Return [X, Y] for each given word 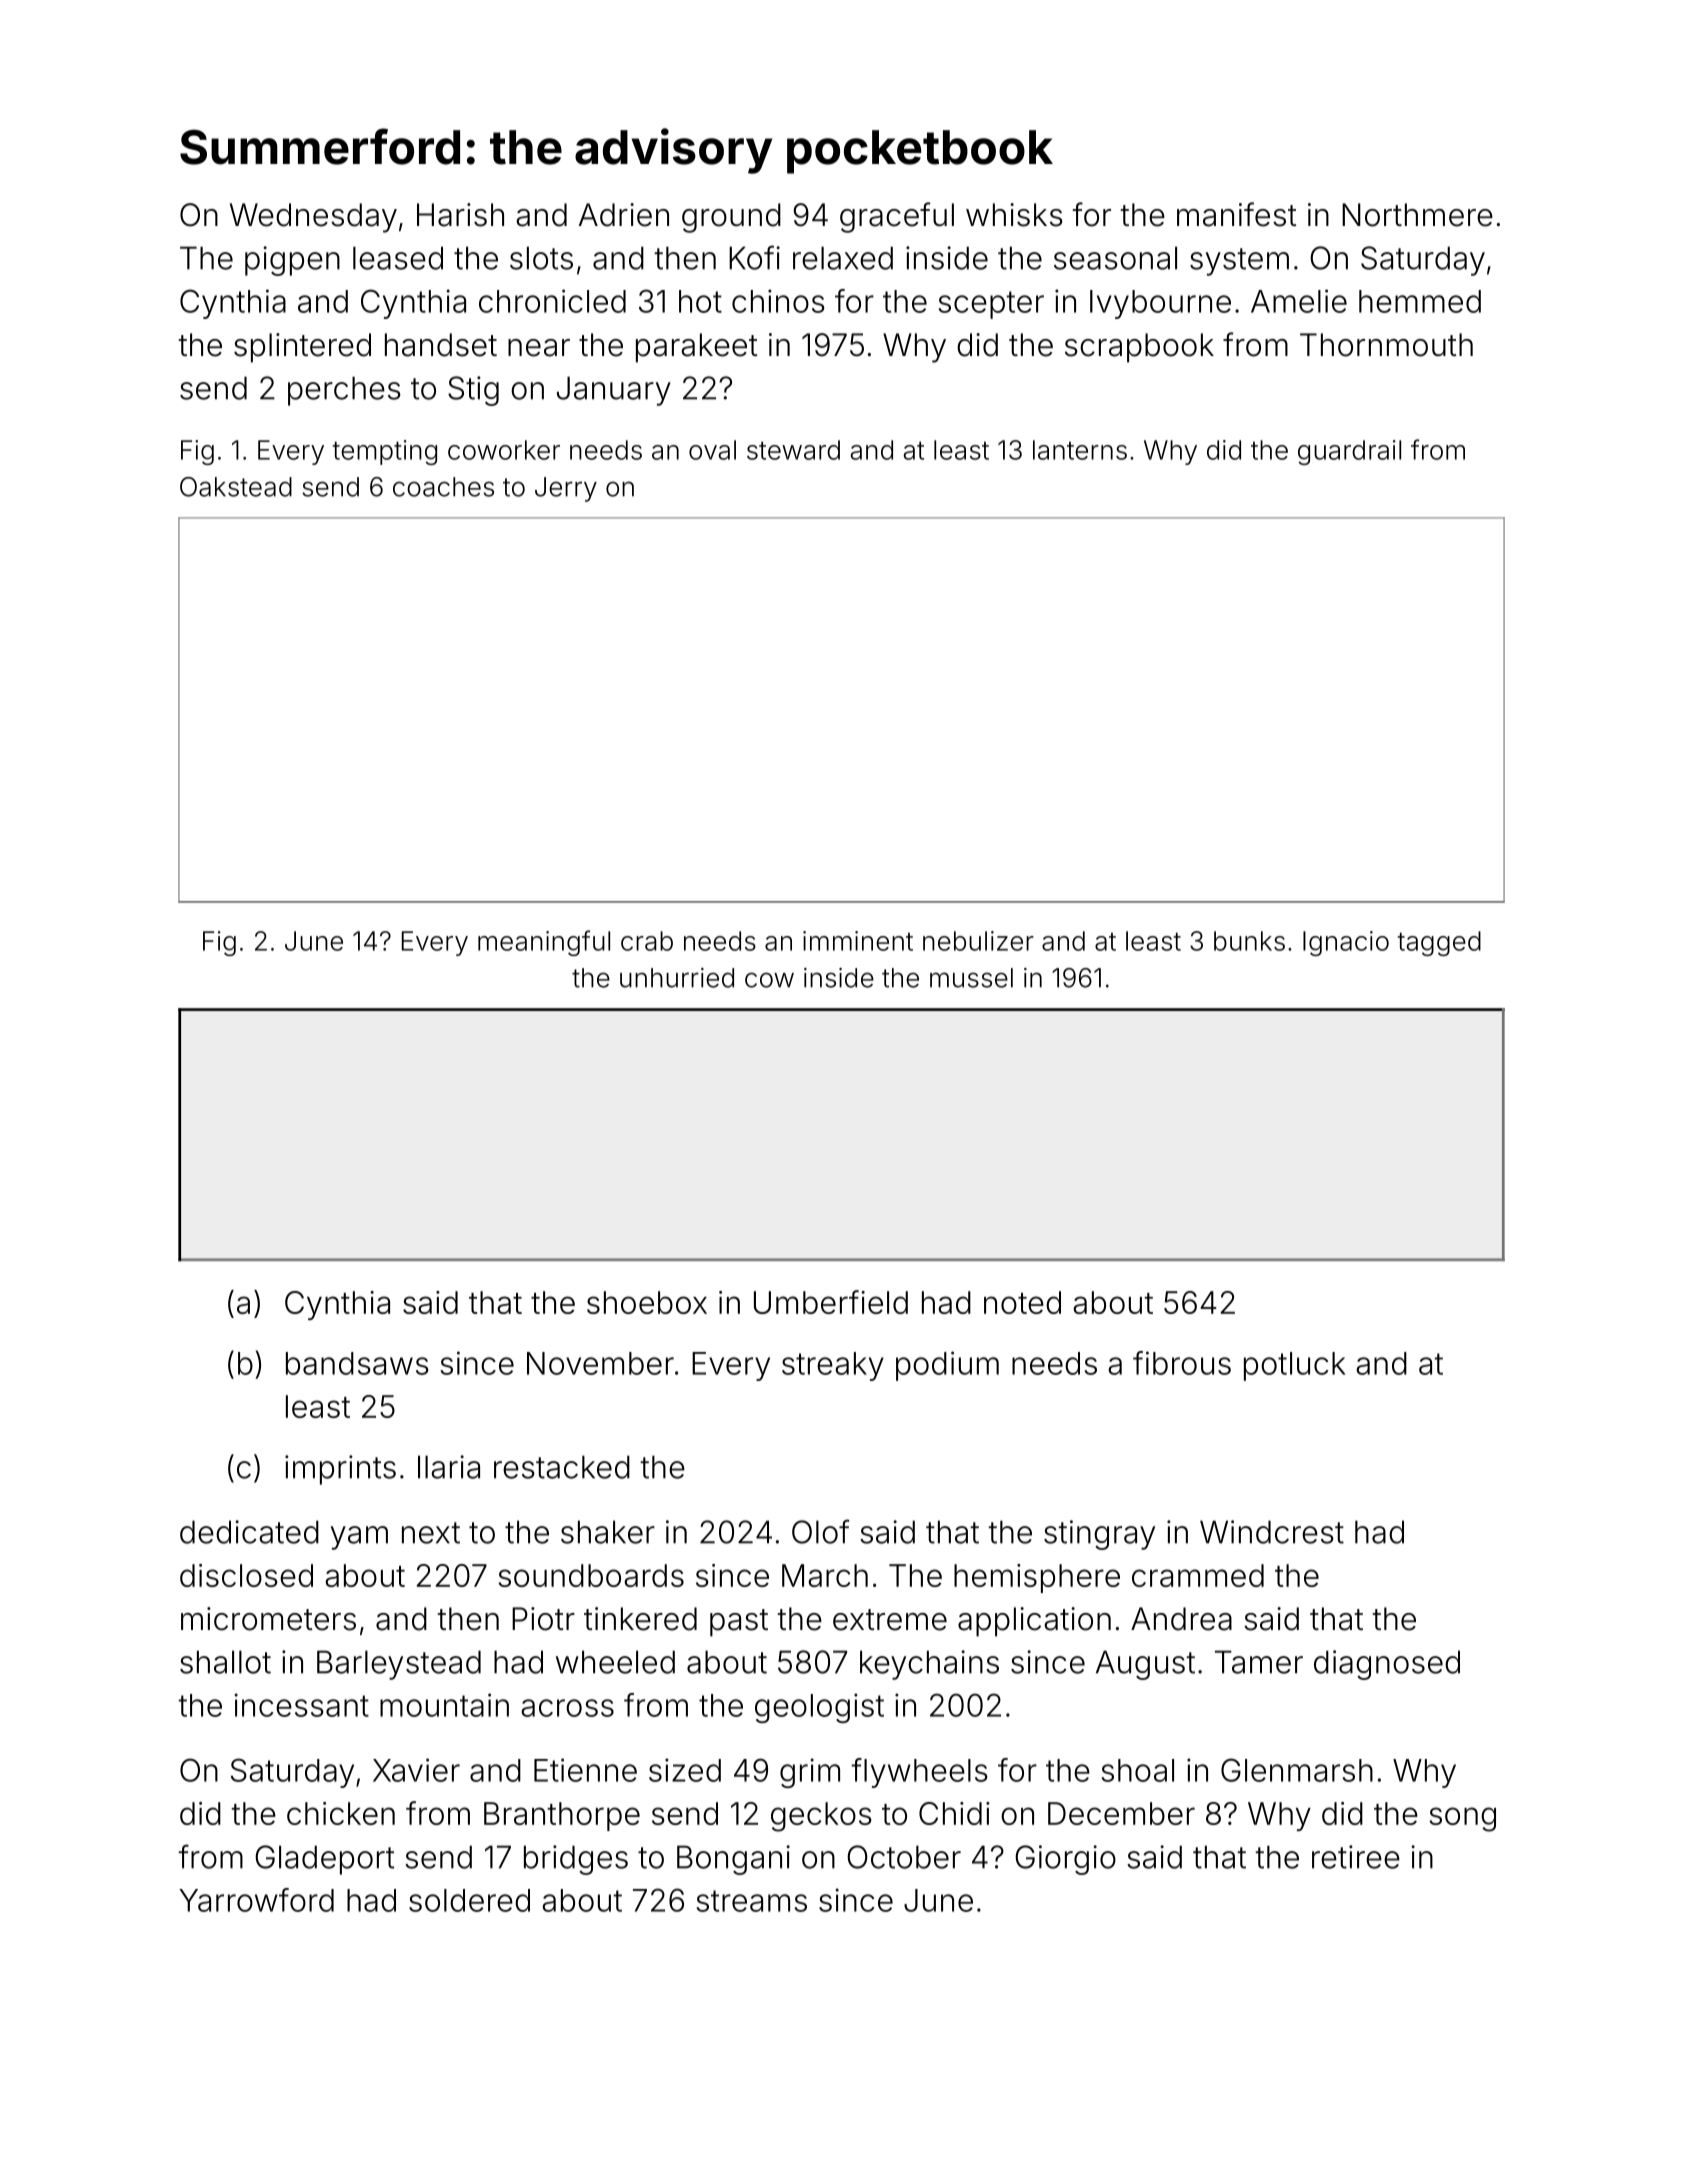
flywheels [919, 1773]
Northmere [1417, 215]
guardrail [1349, 452]
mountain [444, 1705]
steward [793, 450]
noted [1022, 1302]
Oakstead [236, 487]
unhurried [677, 978]
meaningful [544, 943]
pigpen [292, 261]
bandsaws [357, 1363]
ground [731, 218]
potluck [1295, 1366]
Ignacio [1346, 943]
